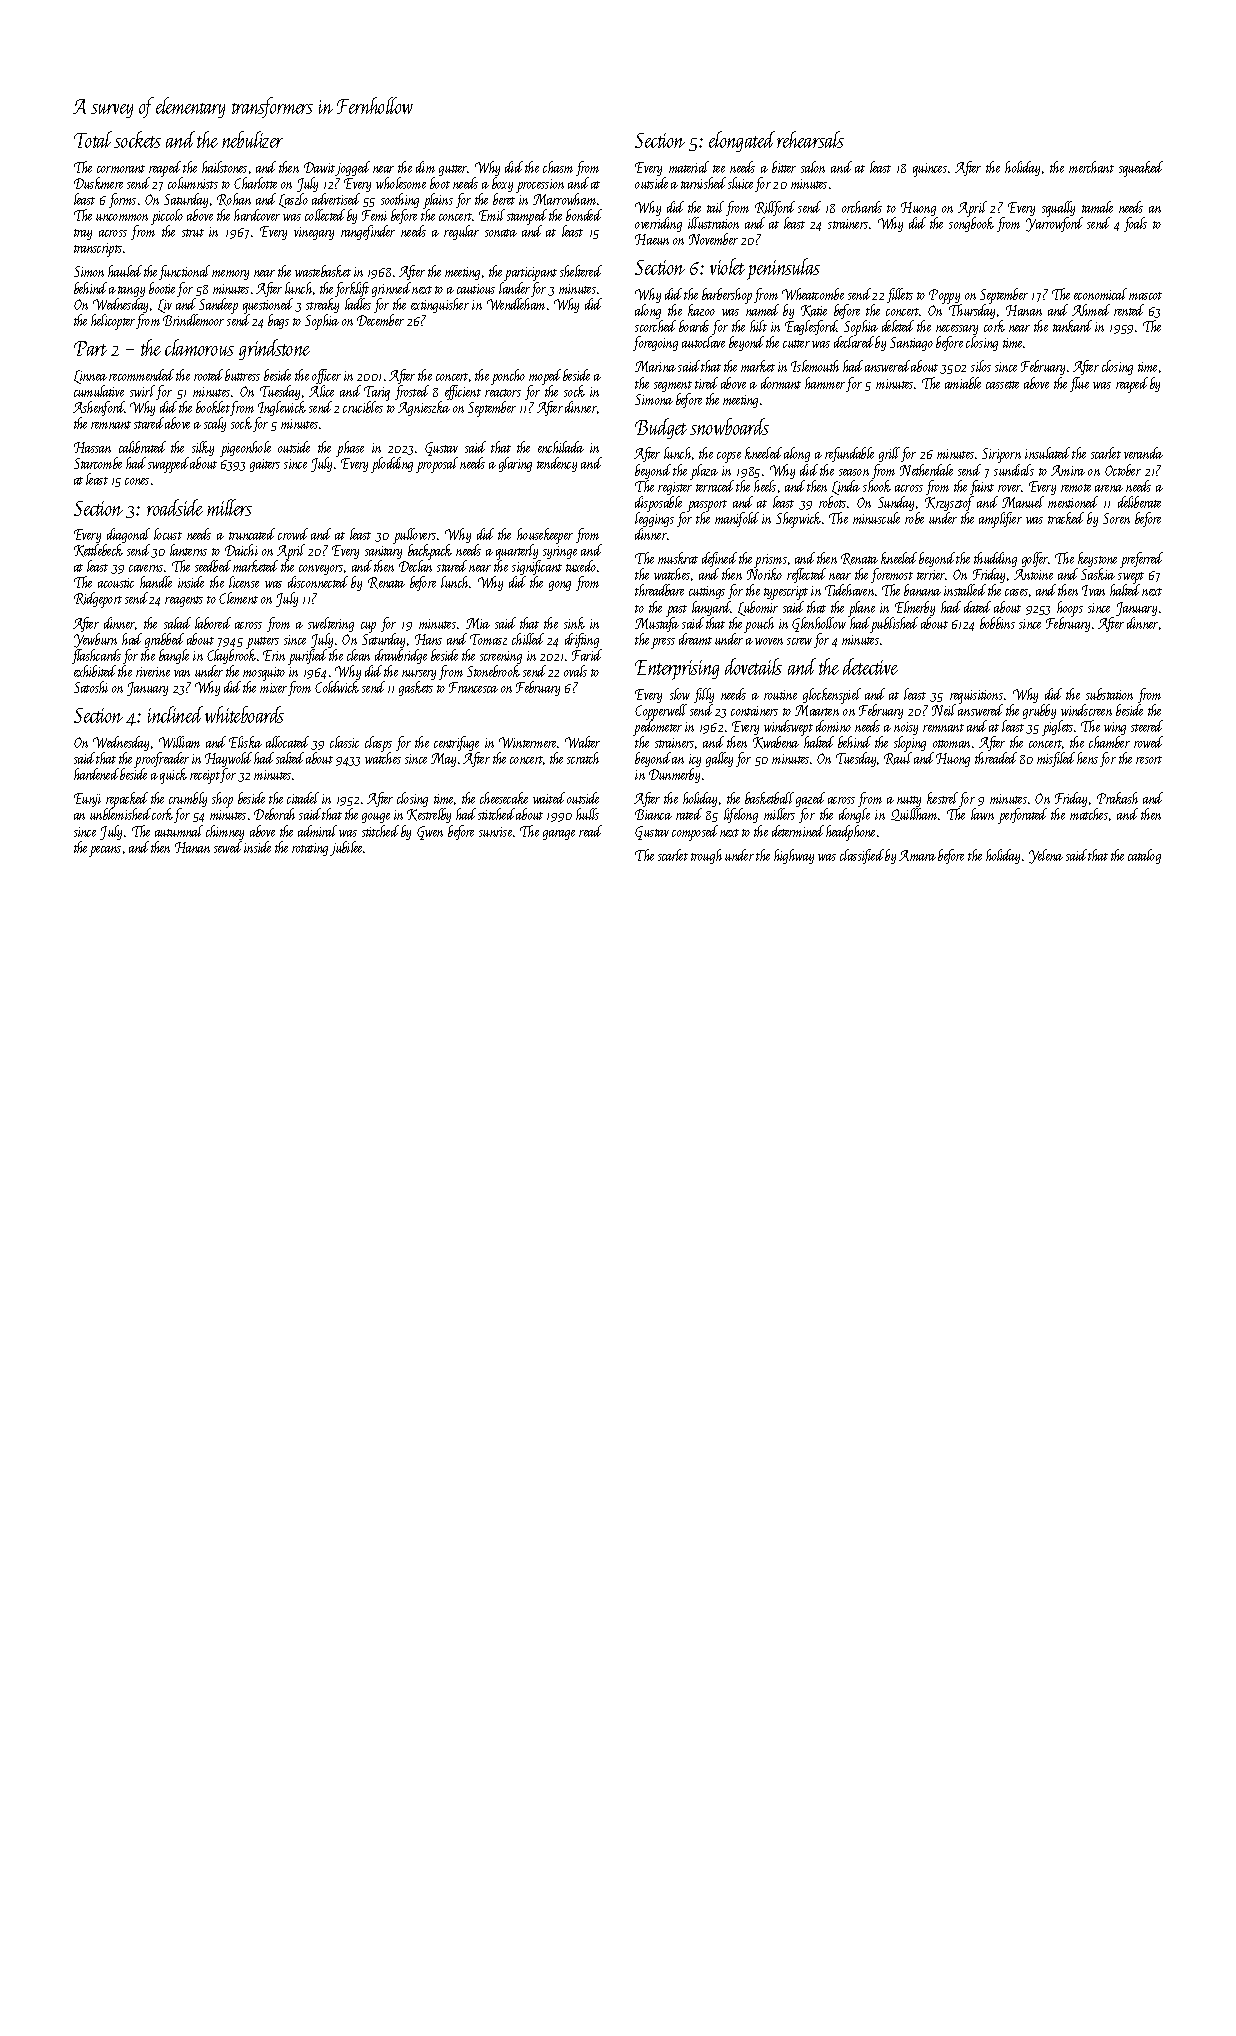 The image size is (1236, 2036). I want to click on composed, so click(695, 833).
